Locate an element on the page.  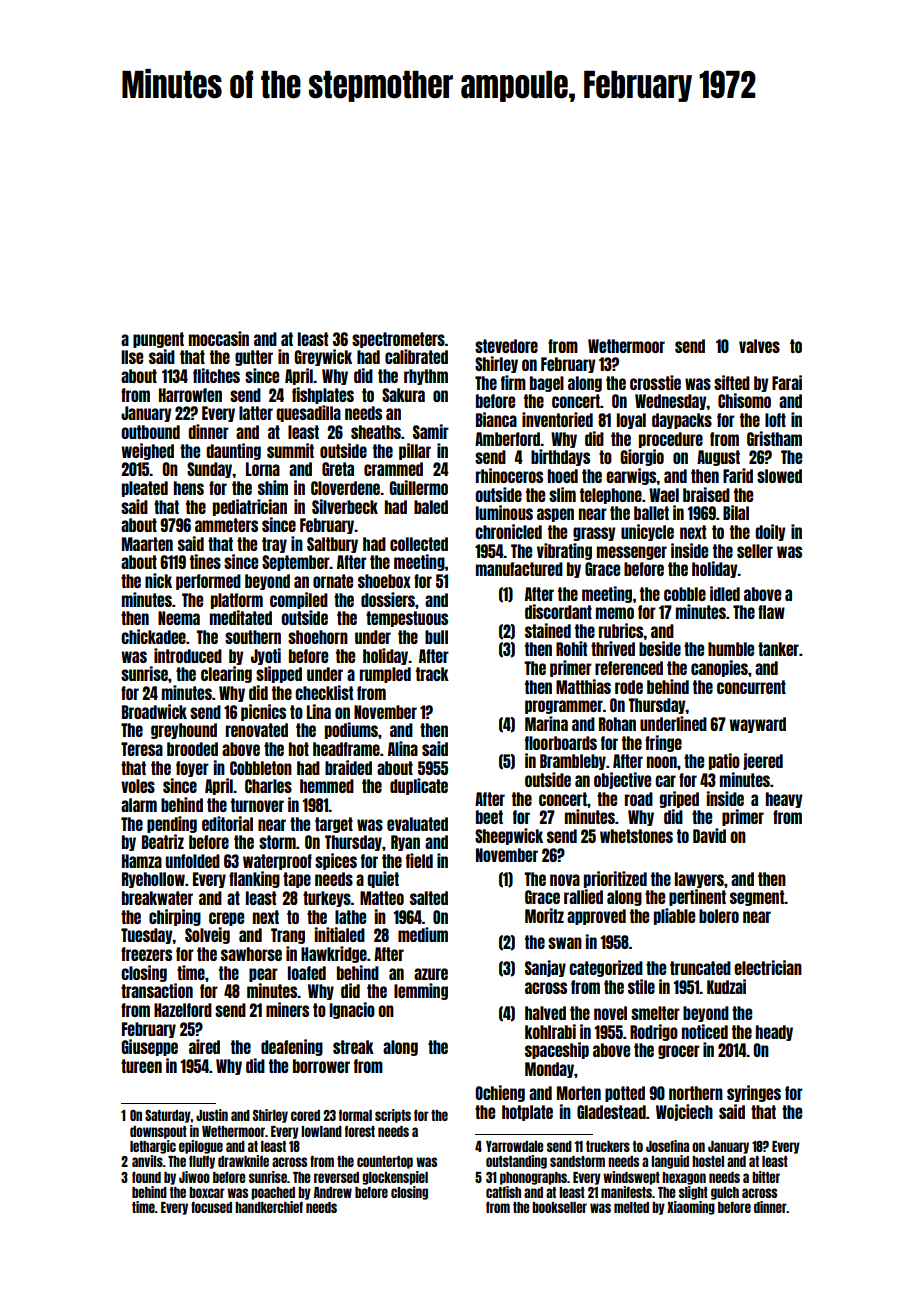
outstanding is located at coordinates (516, 1162).
